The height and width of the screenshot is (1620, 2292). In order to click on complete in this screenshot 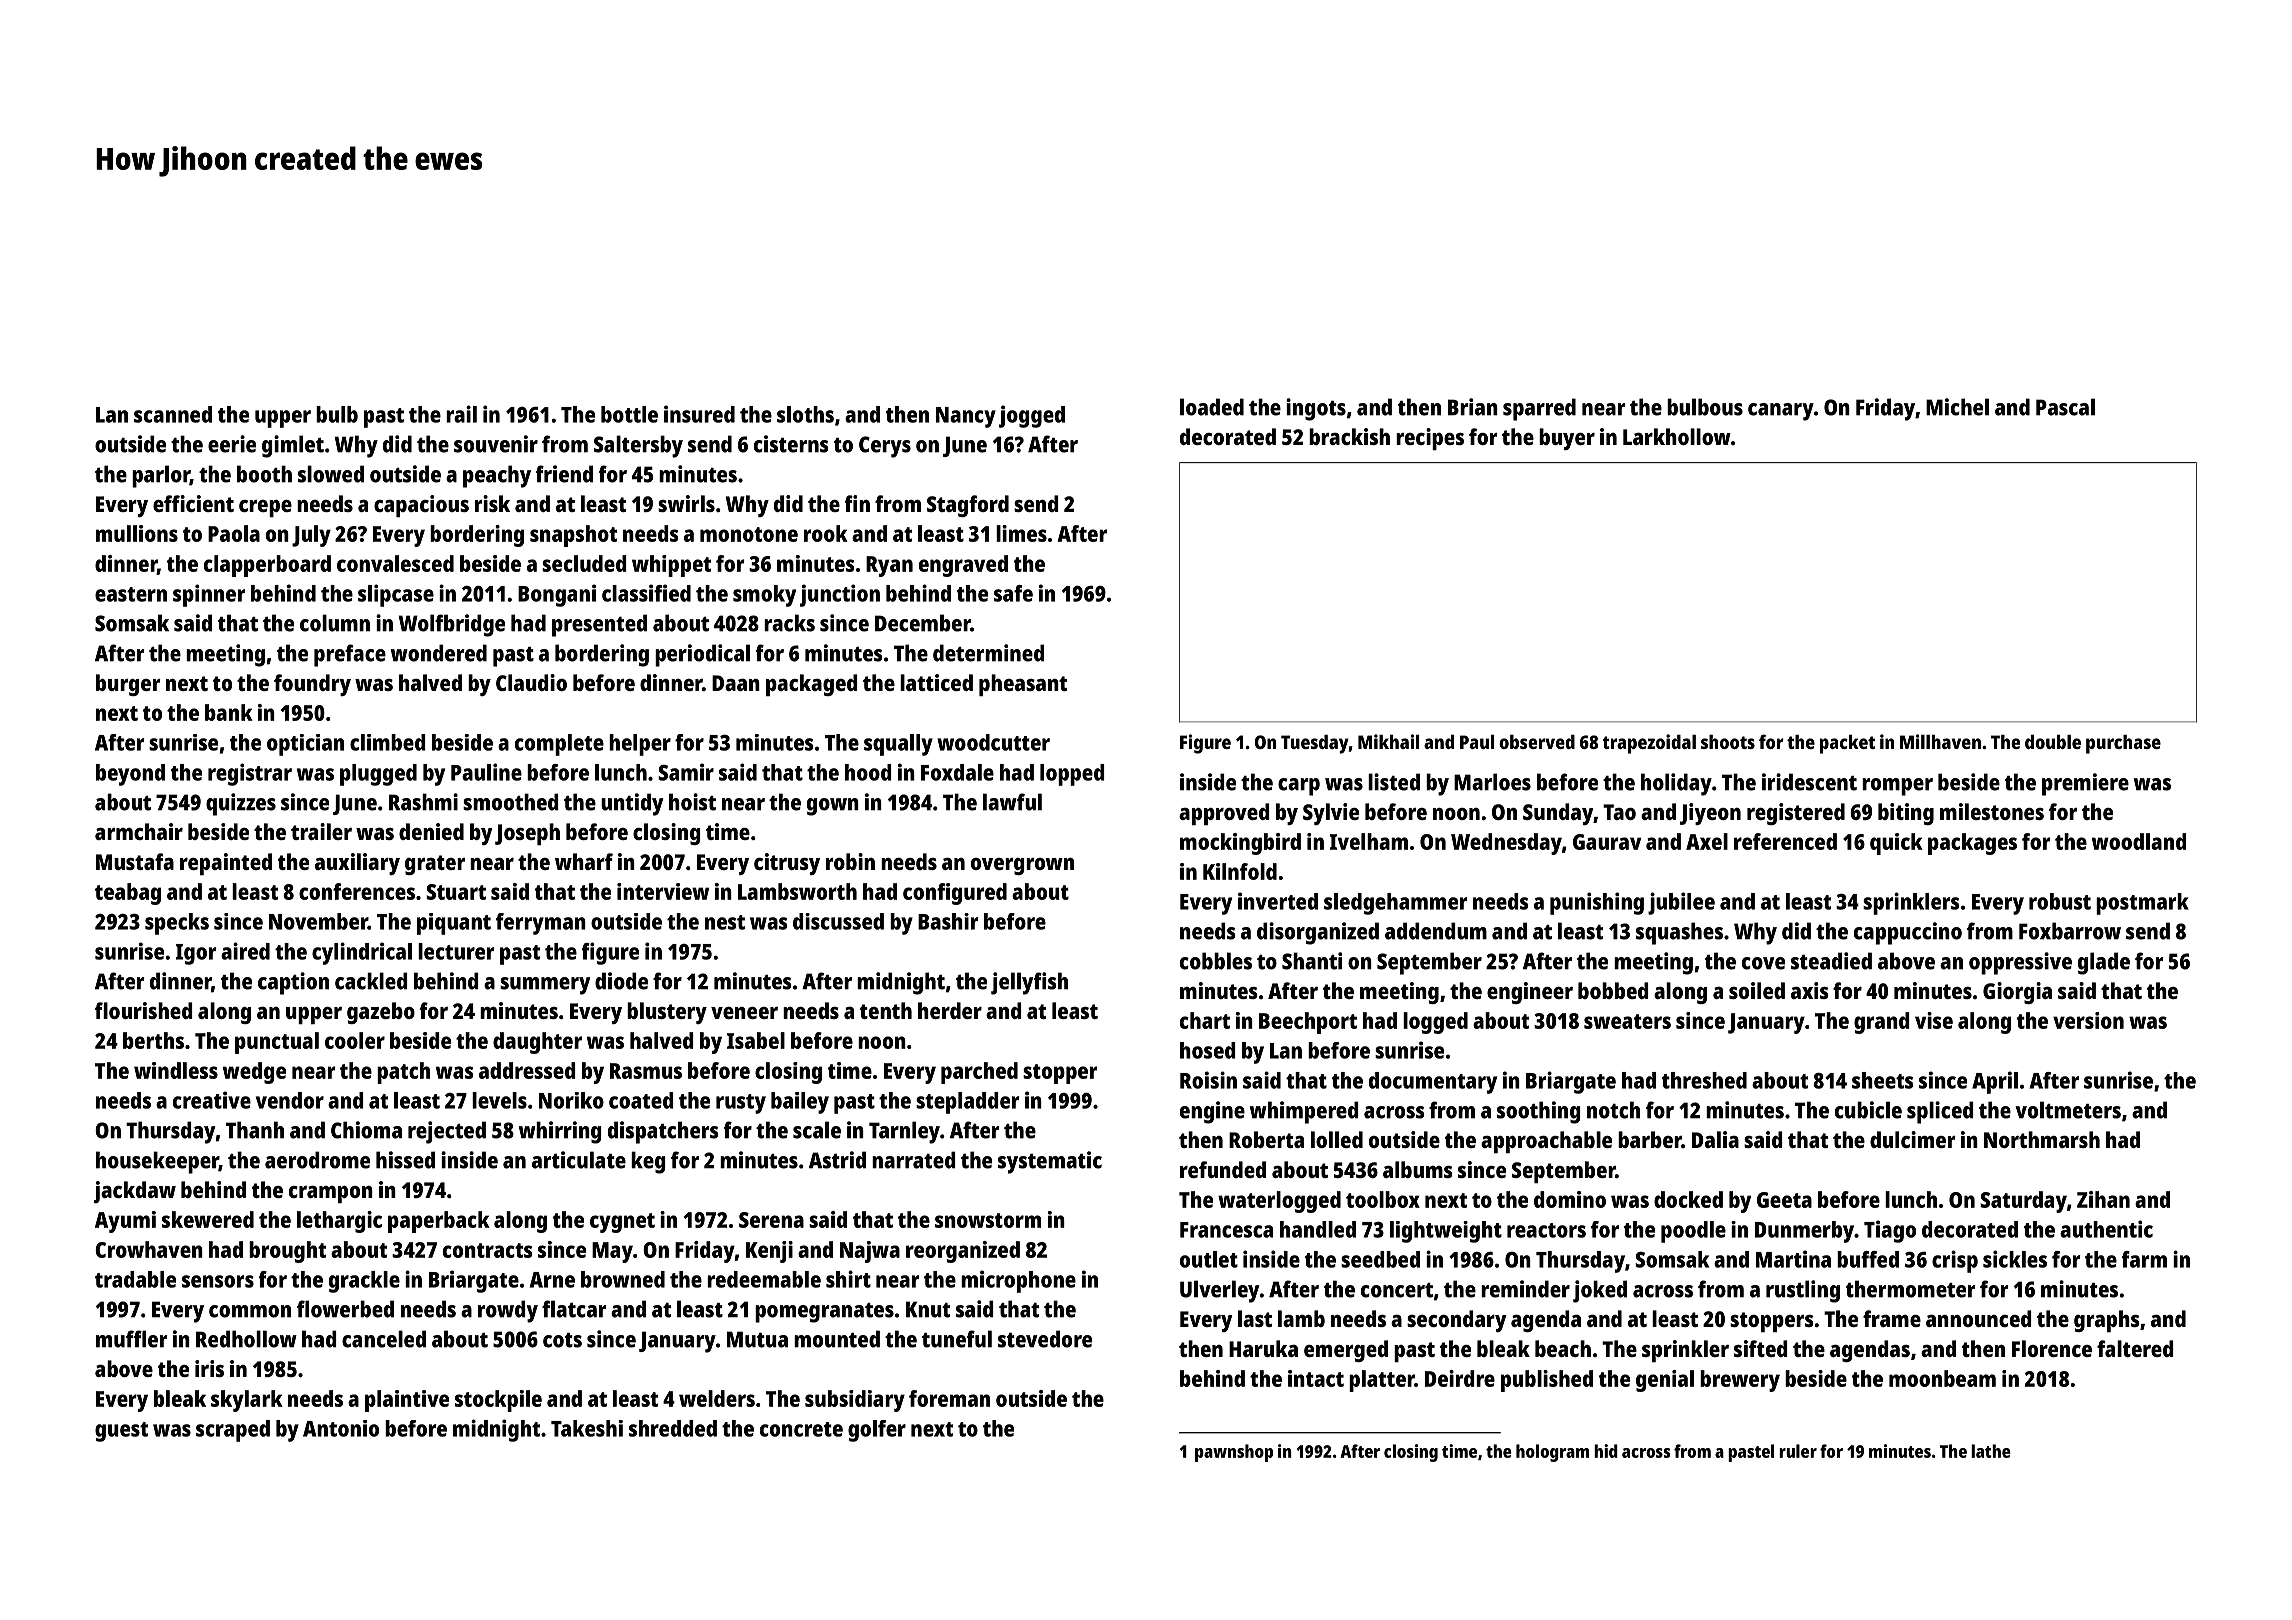, I will do `click(559, 745)`.
